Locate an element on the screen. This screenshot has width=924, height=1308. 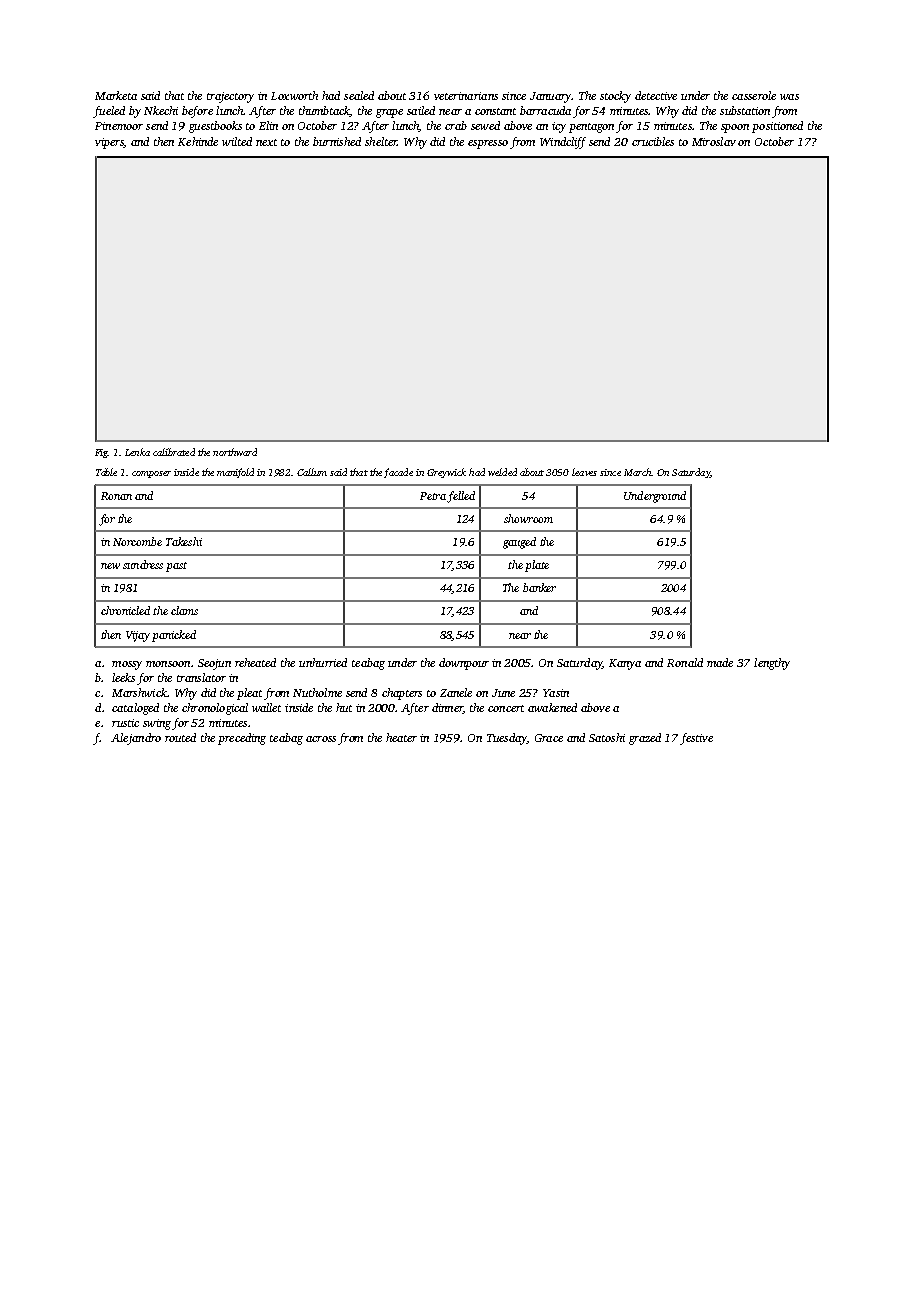
across is located at coordinates (321, 739).
